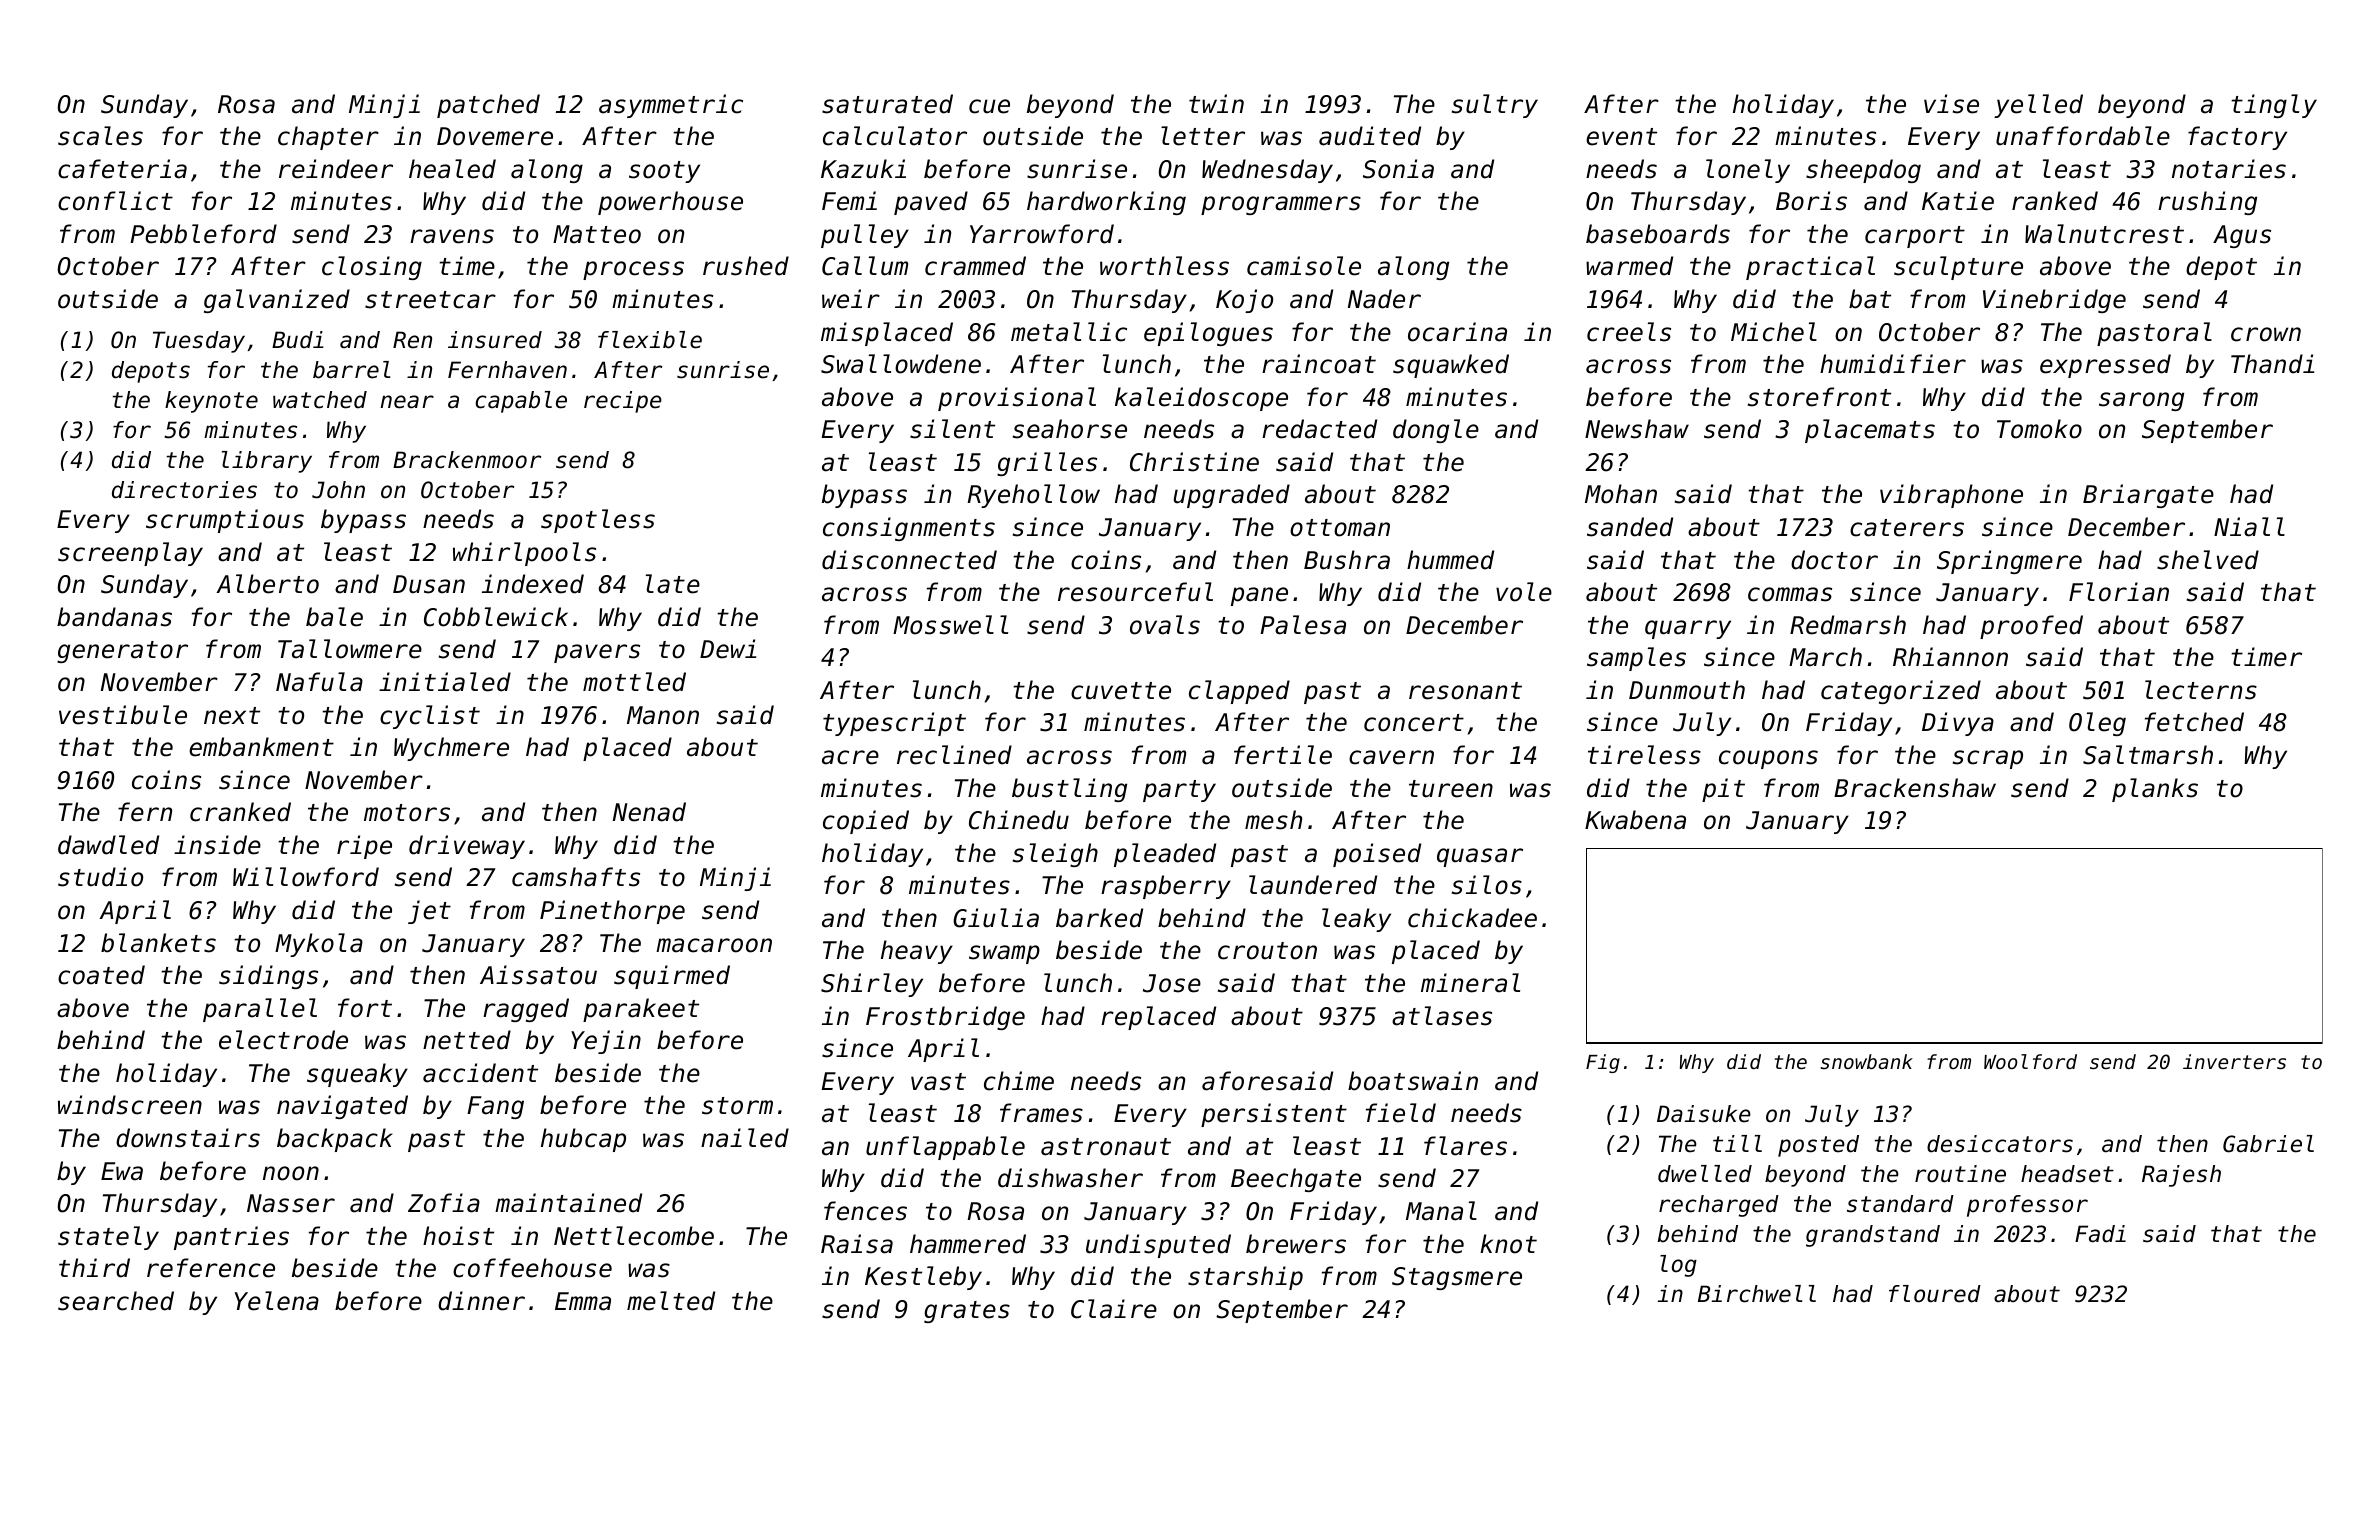  What do you see at coordinates (1201, 399) in the document?
I see `kaleidoscope` at bounding box center [1201, 399].
